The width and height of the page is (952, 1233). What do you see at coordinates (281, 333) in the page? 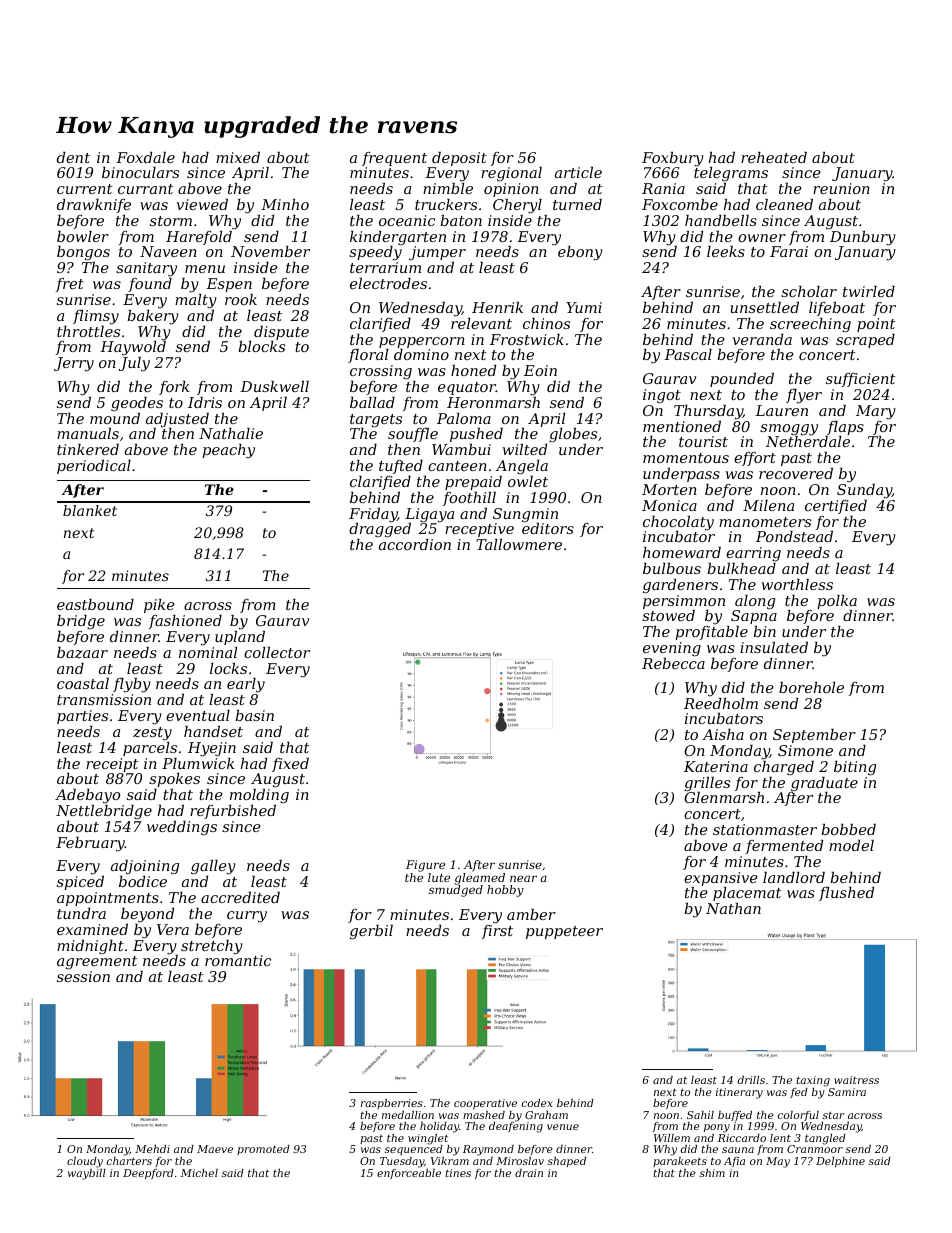
I see `dispute` at bounding box center [281, 333].
